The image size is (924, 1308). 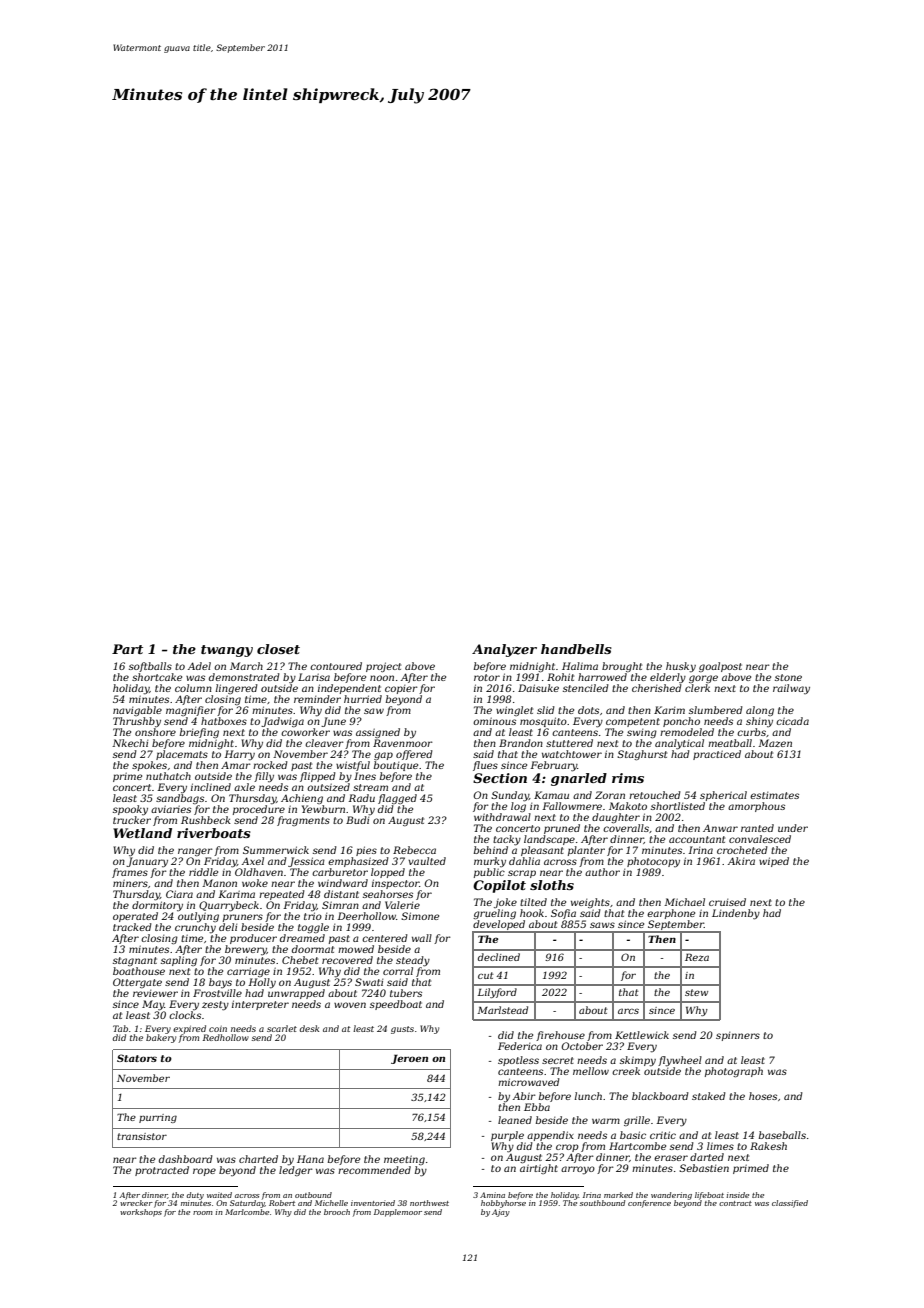 What do you see at coordinates (504, 650) in the page?
I see `Analyzer` at bounding box center [504, 650].
